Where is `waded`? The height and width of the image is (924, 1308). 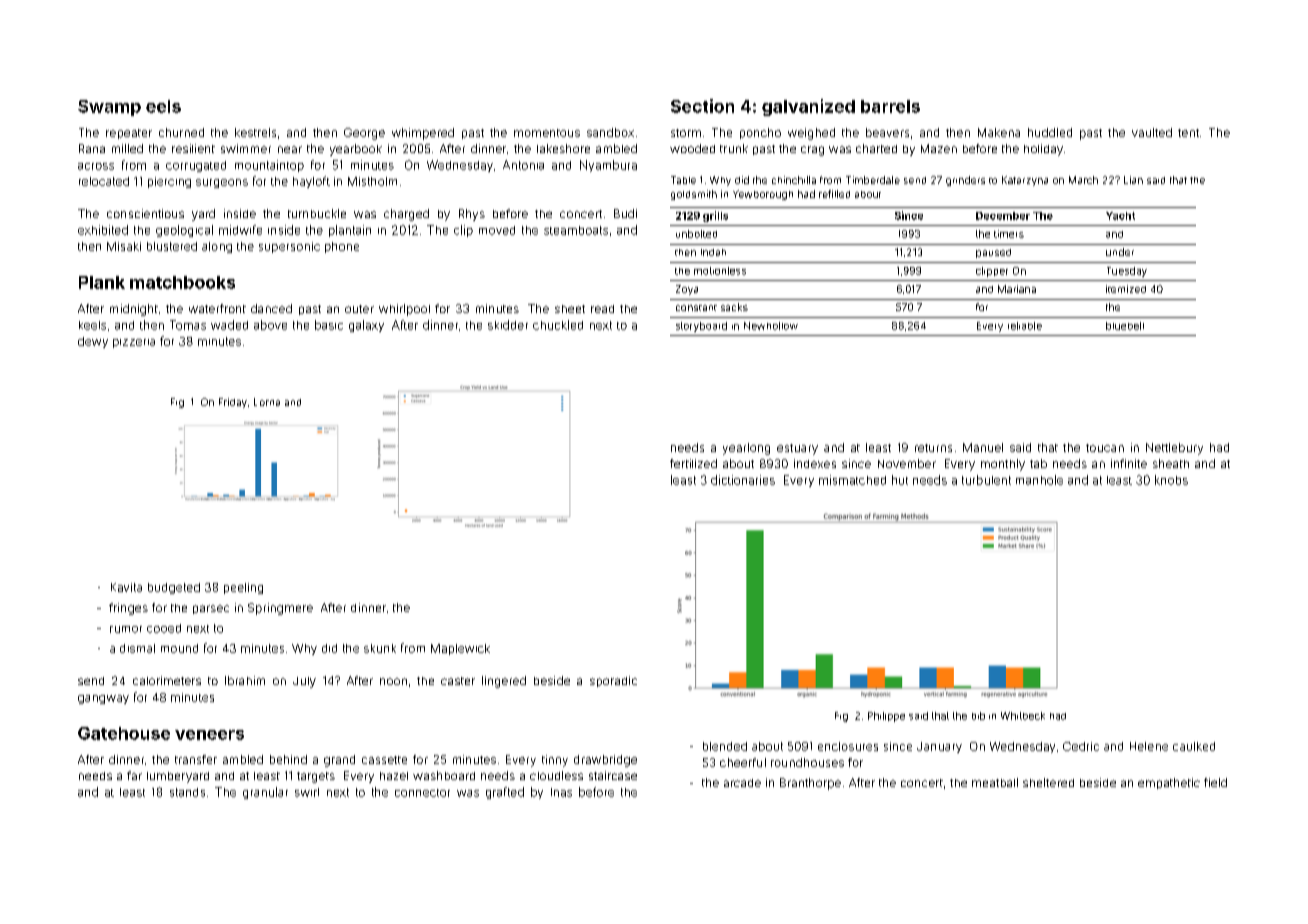 waded is located at coordinates (229, 325).
